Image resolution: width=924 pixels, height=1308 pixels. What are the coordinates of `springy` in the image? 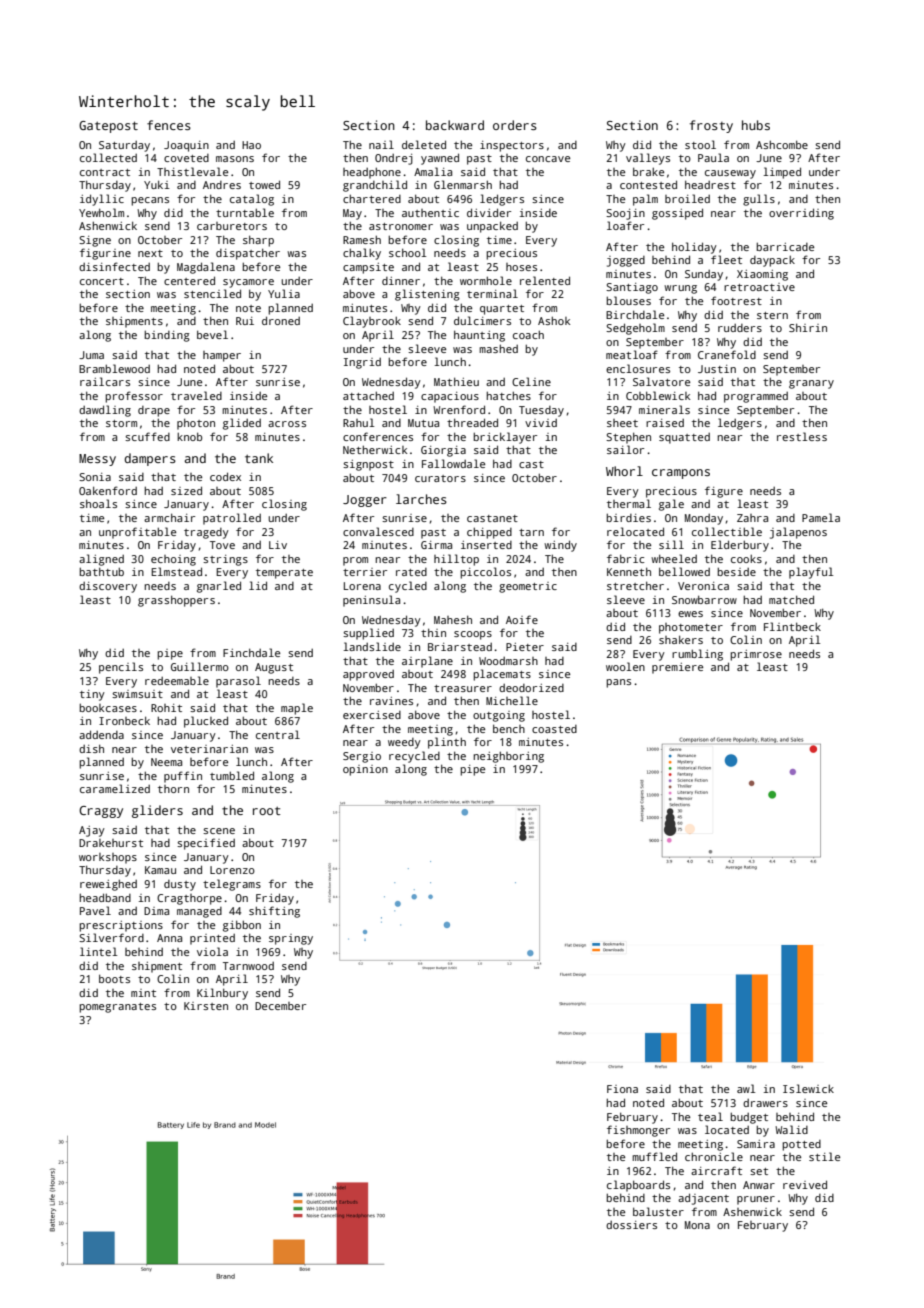 It's located at (291, 939).
